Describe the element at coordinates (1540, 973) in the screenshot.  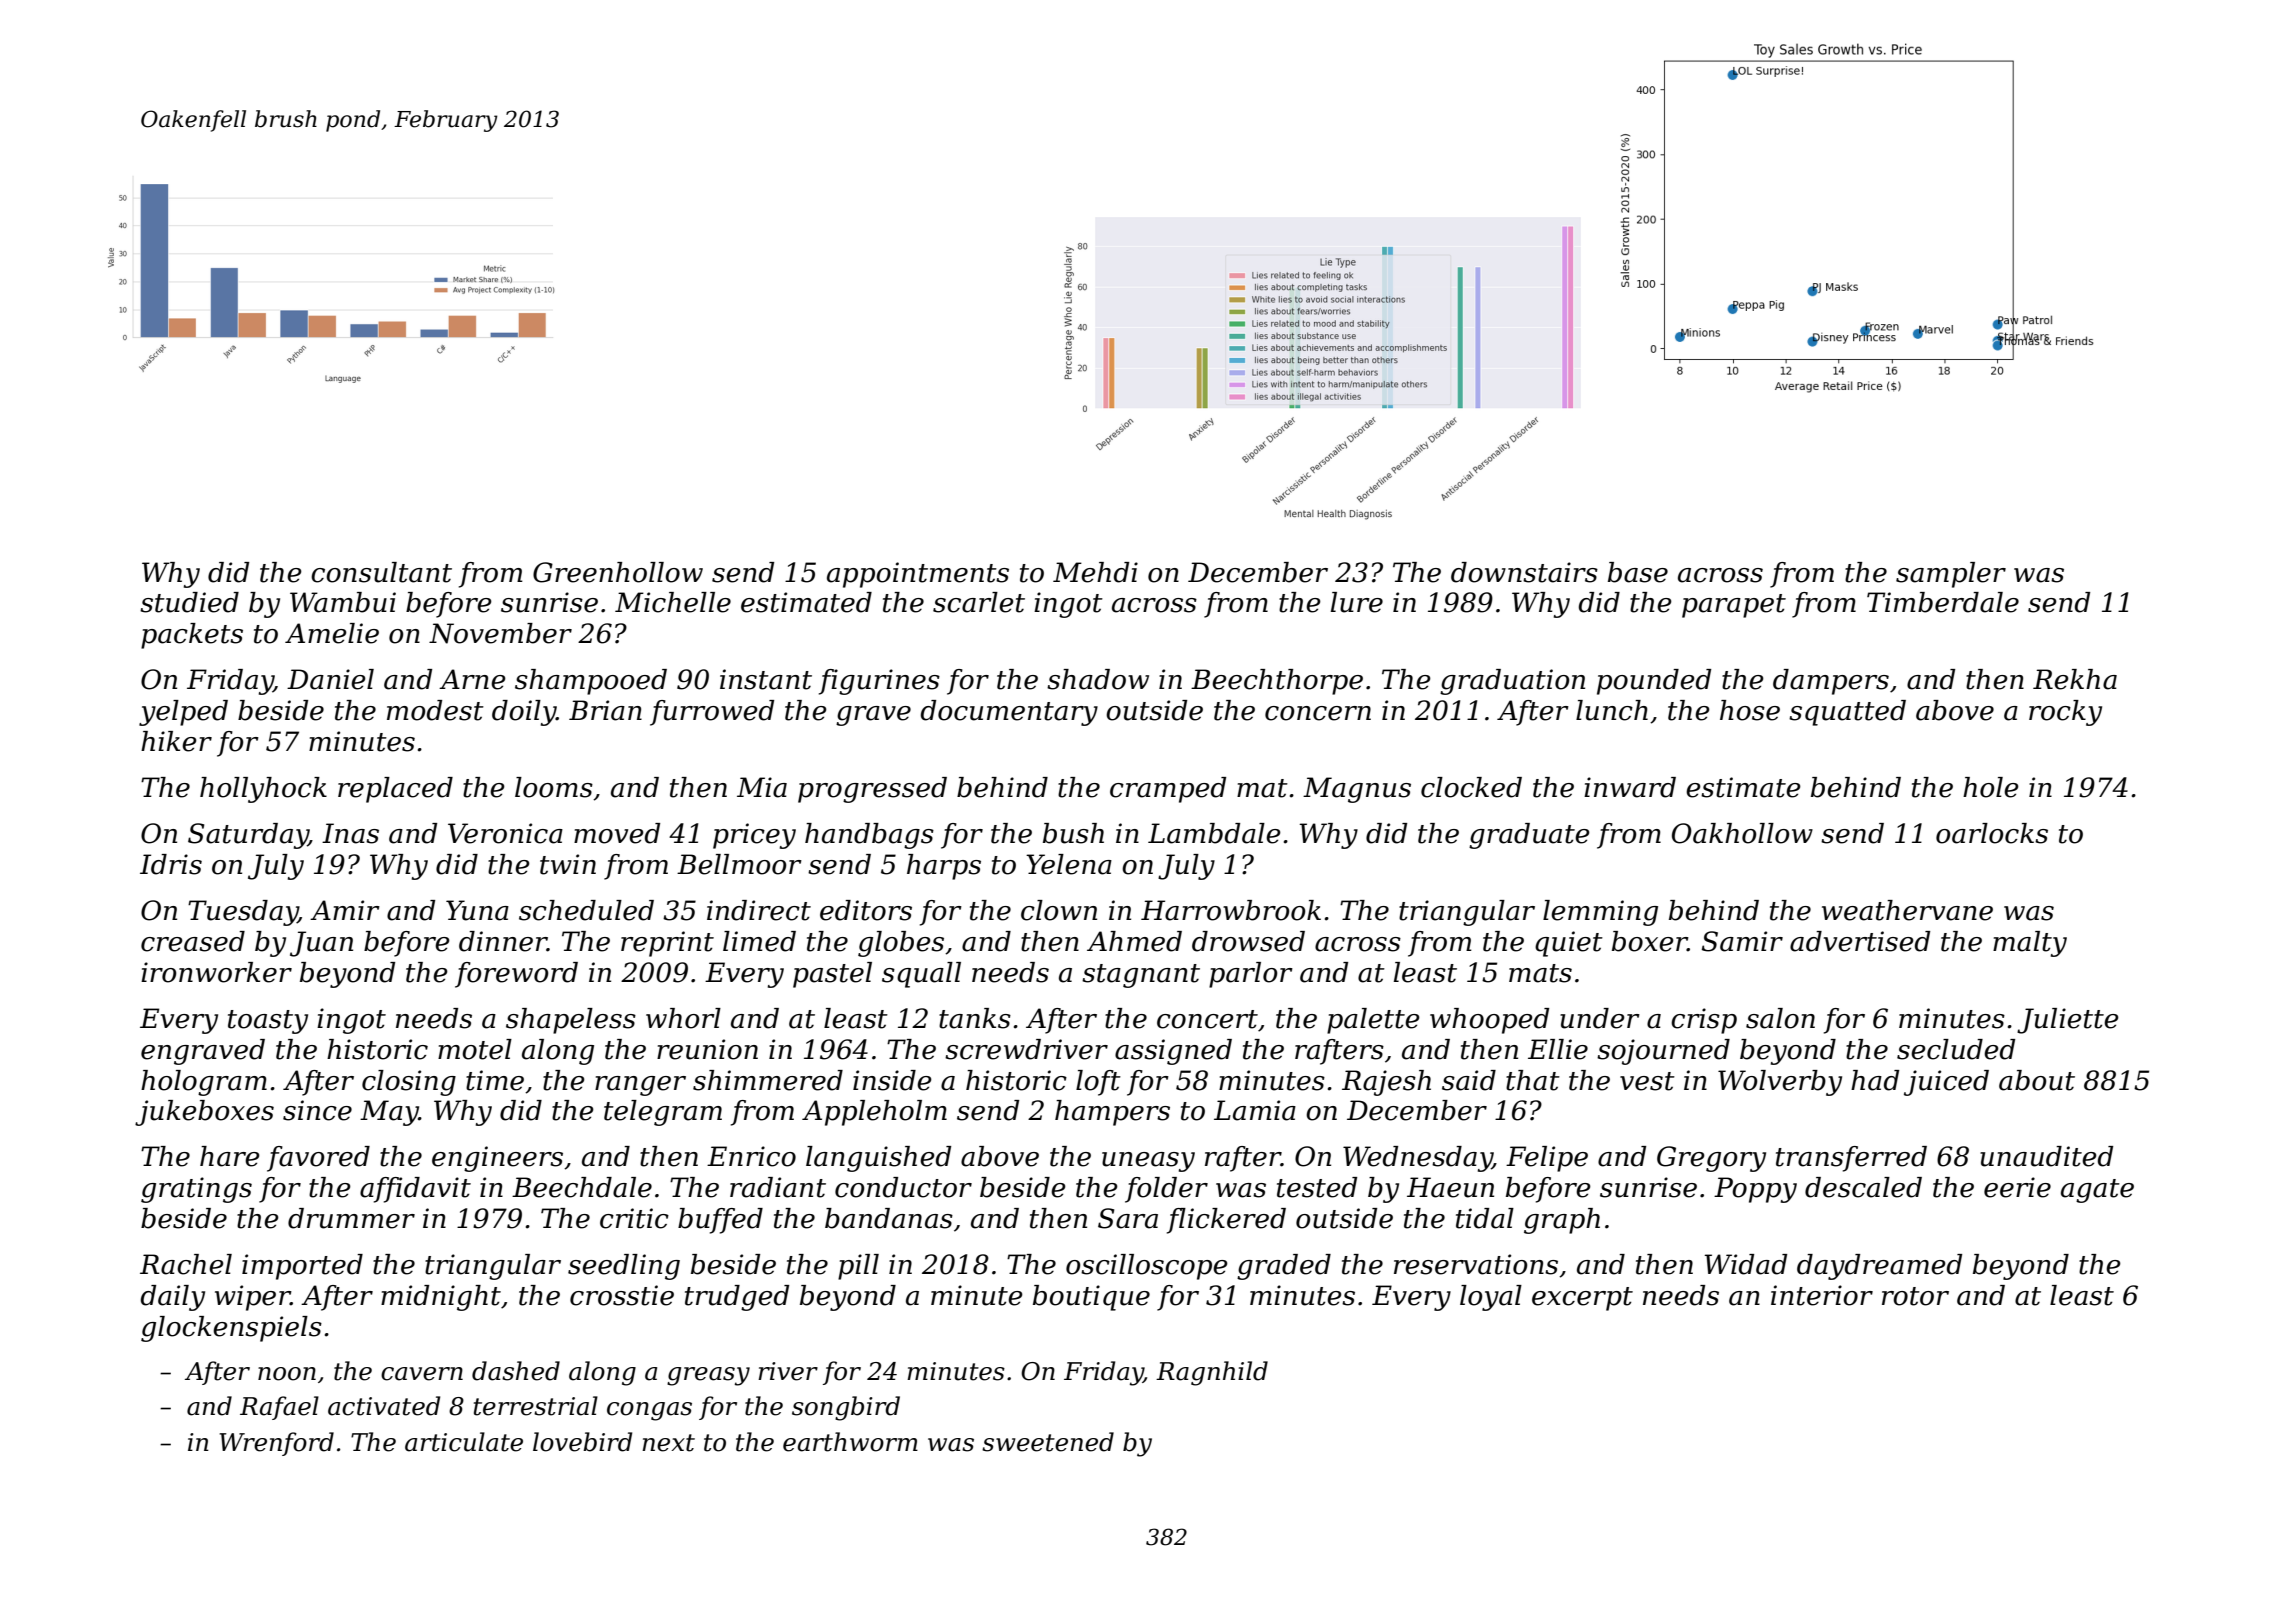
I see `mats` at that location.
